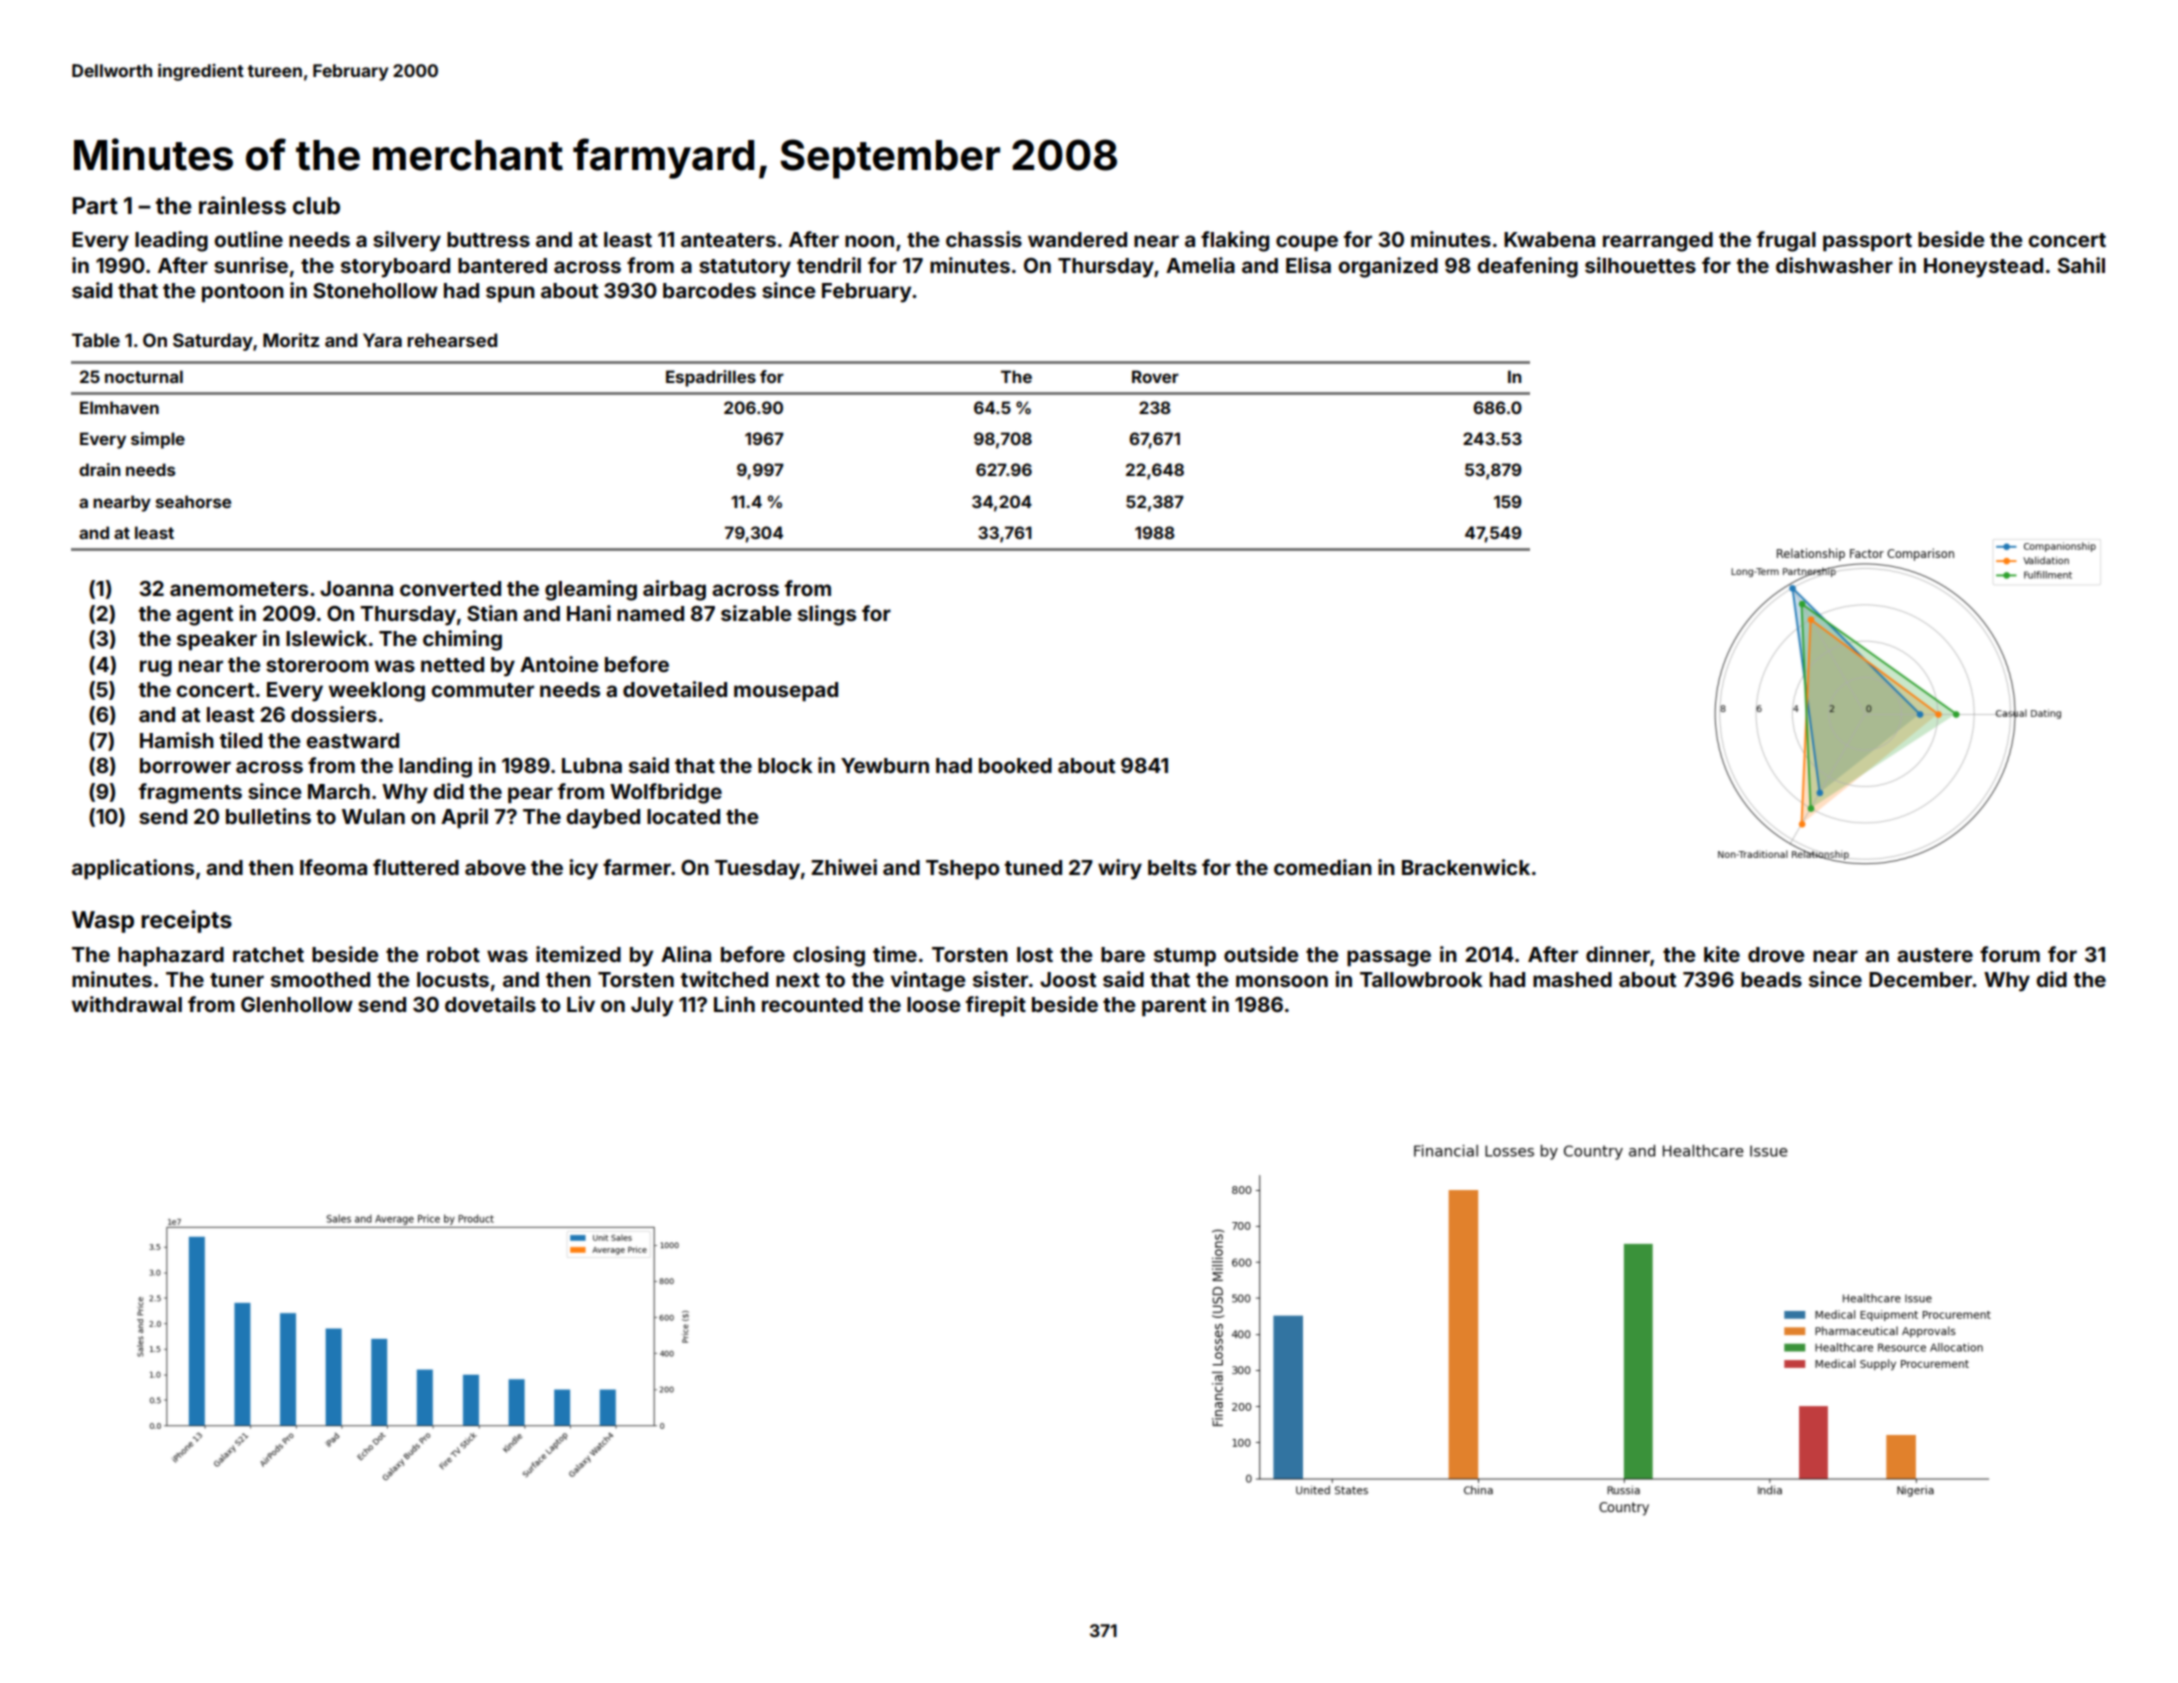 The height and width of the document is (1683, 2178). I want to click on leading, so click(171, 241).
